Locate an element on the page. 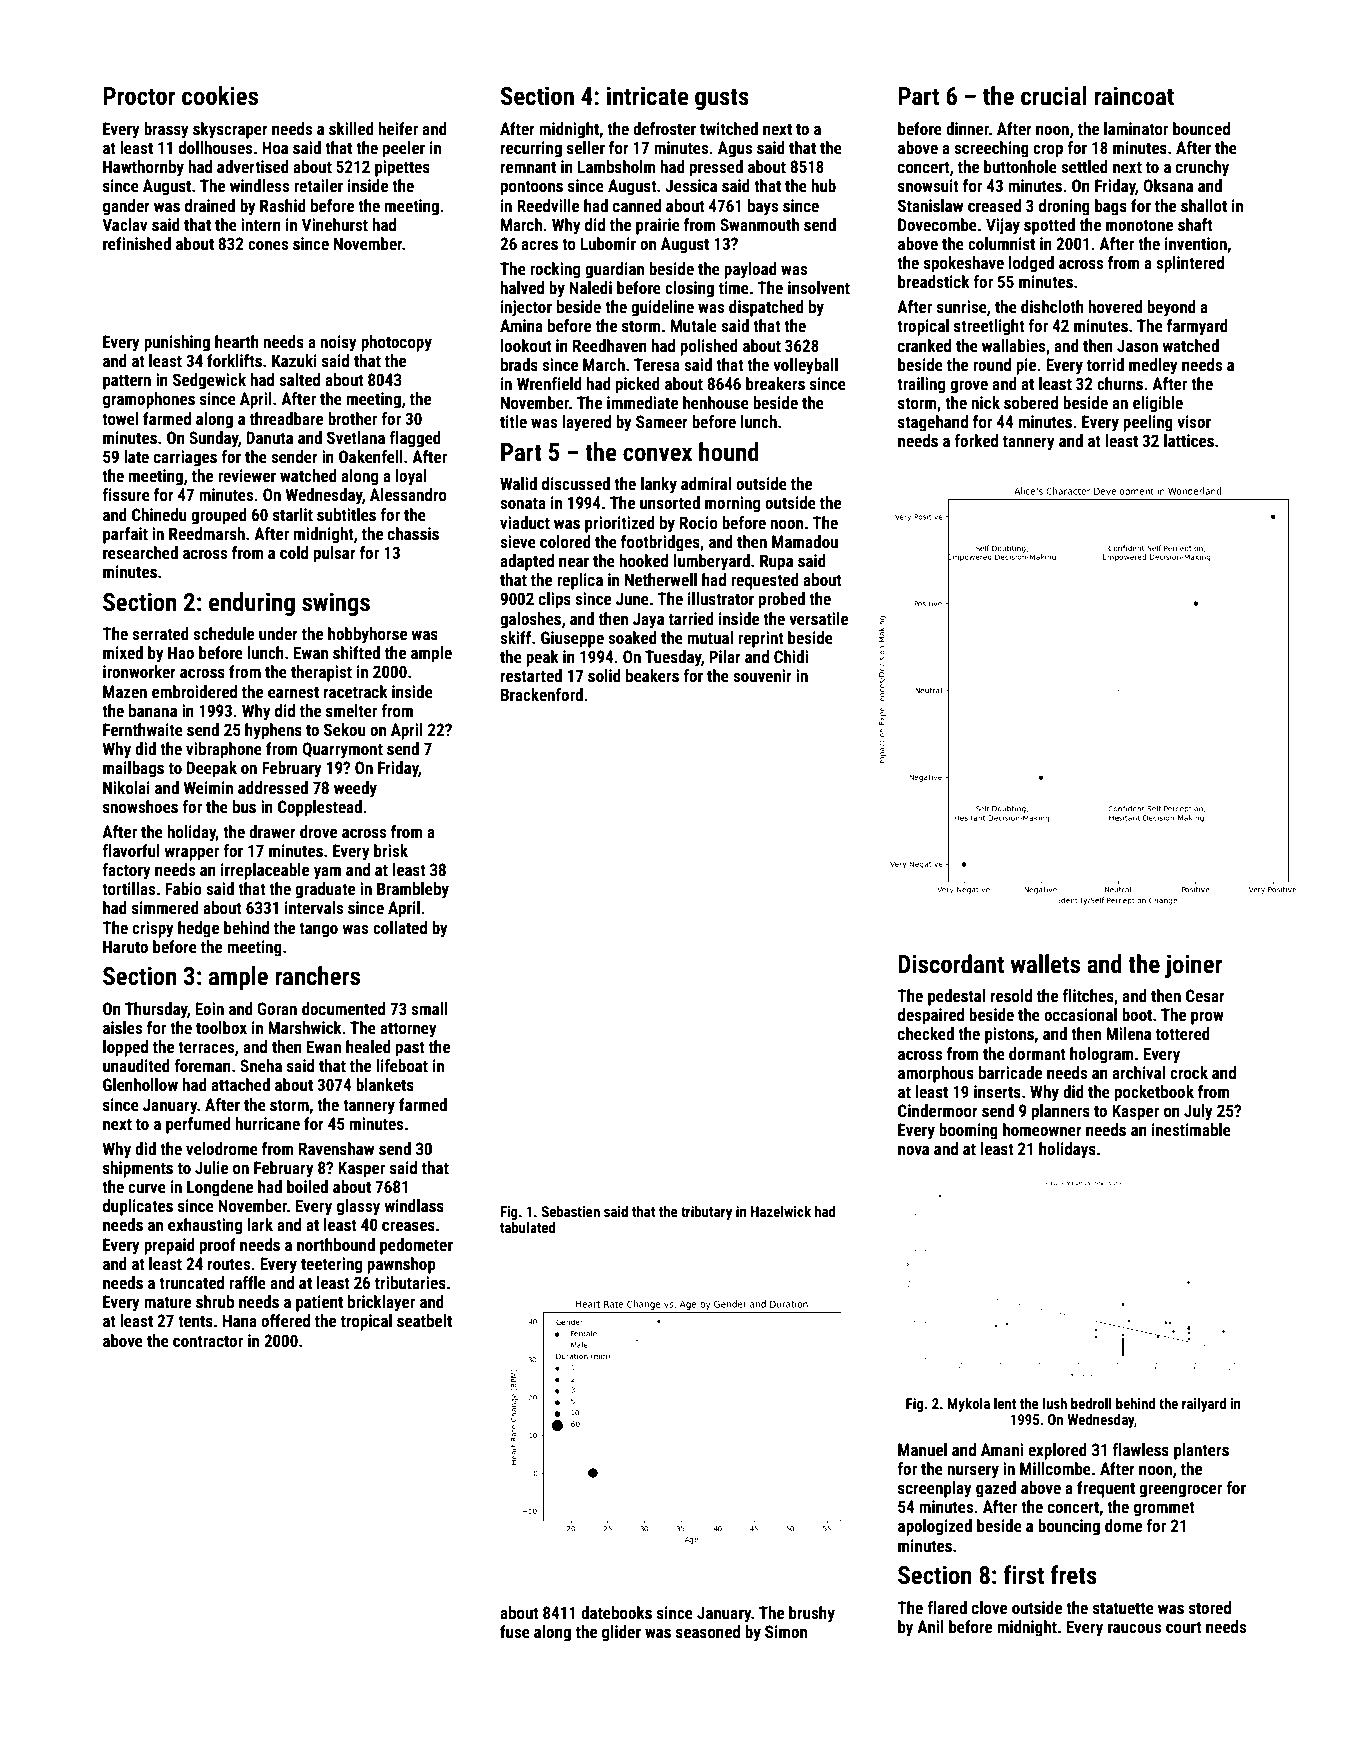 Image resolution: width=1352 pixels, height=1750 pixels. Lubomir is located at coordinates (608, 243).
